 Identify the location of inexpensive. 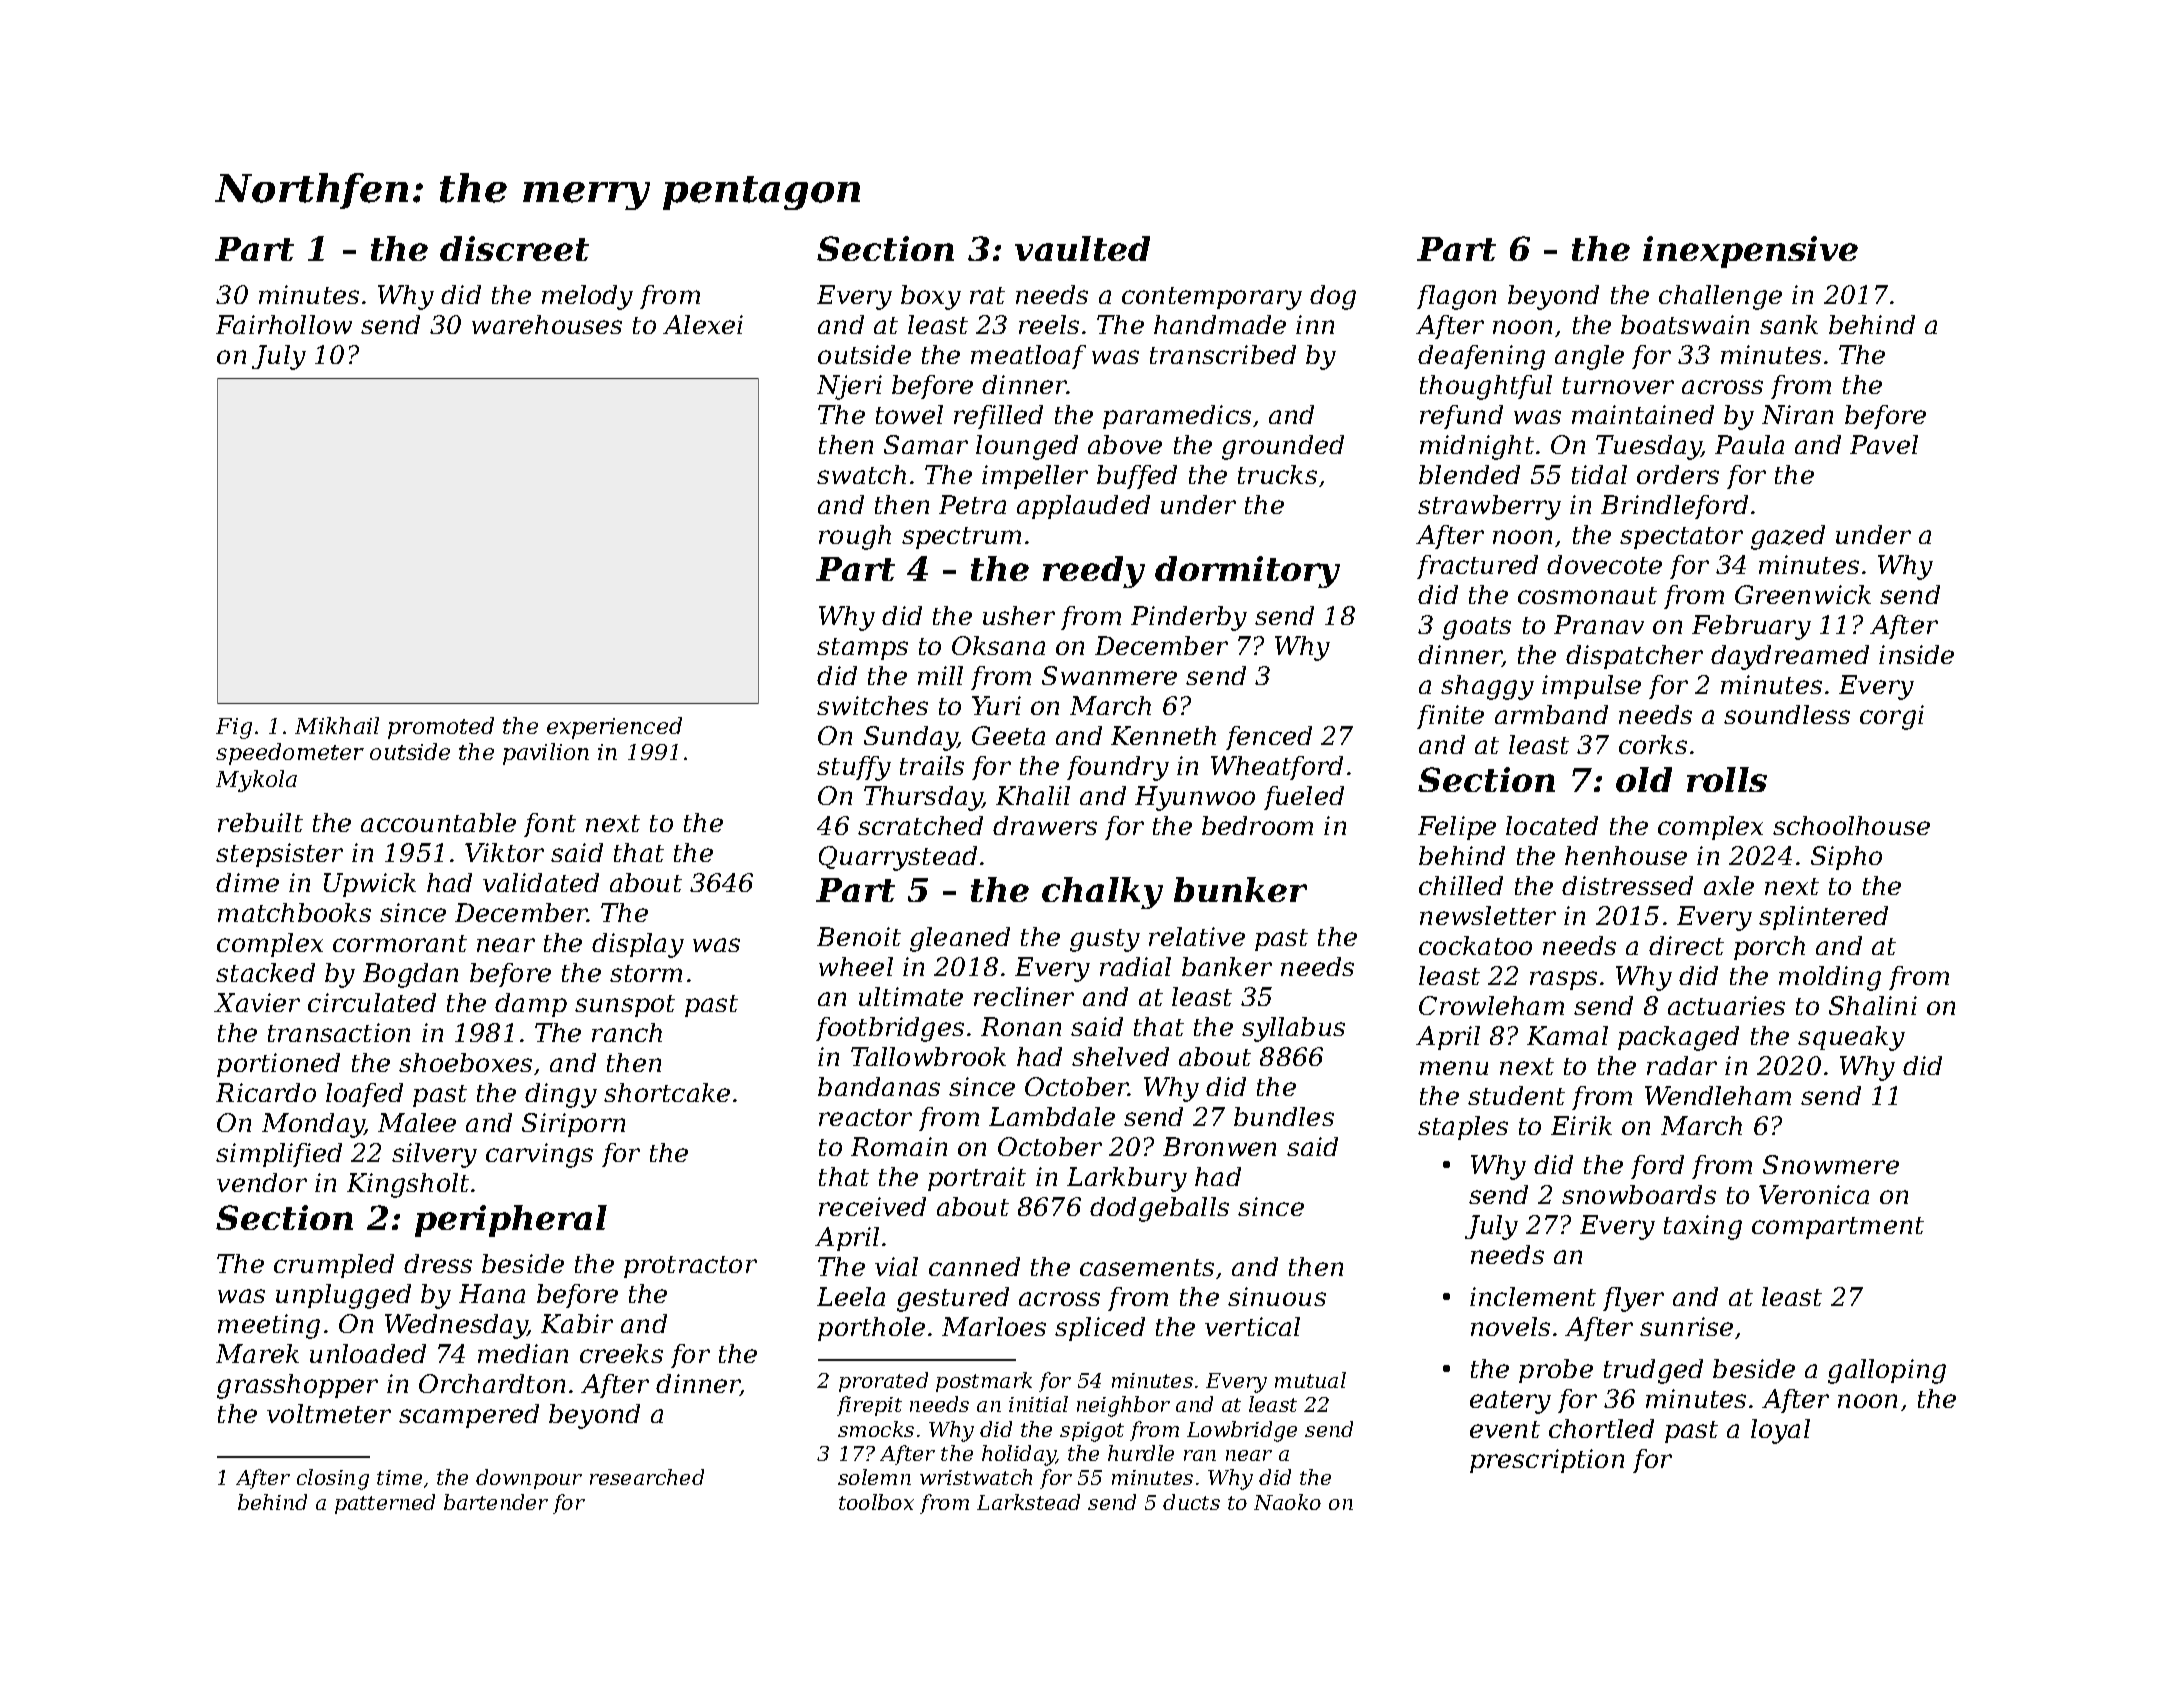
(1750, 252).
